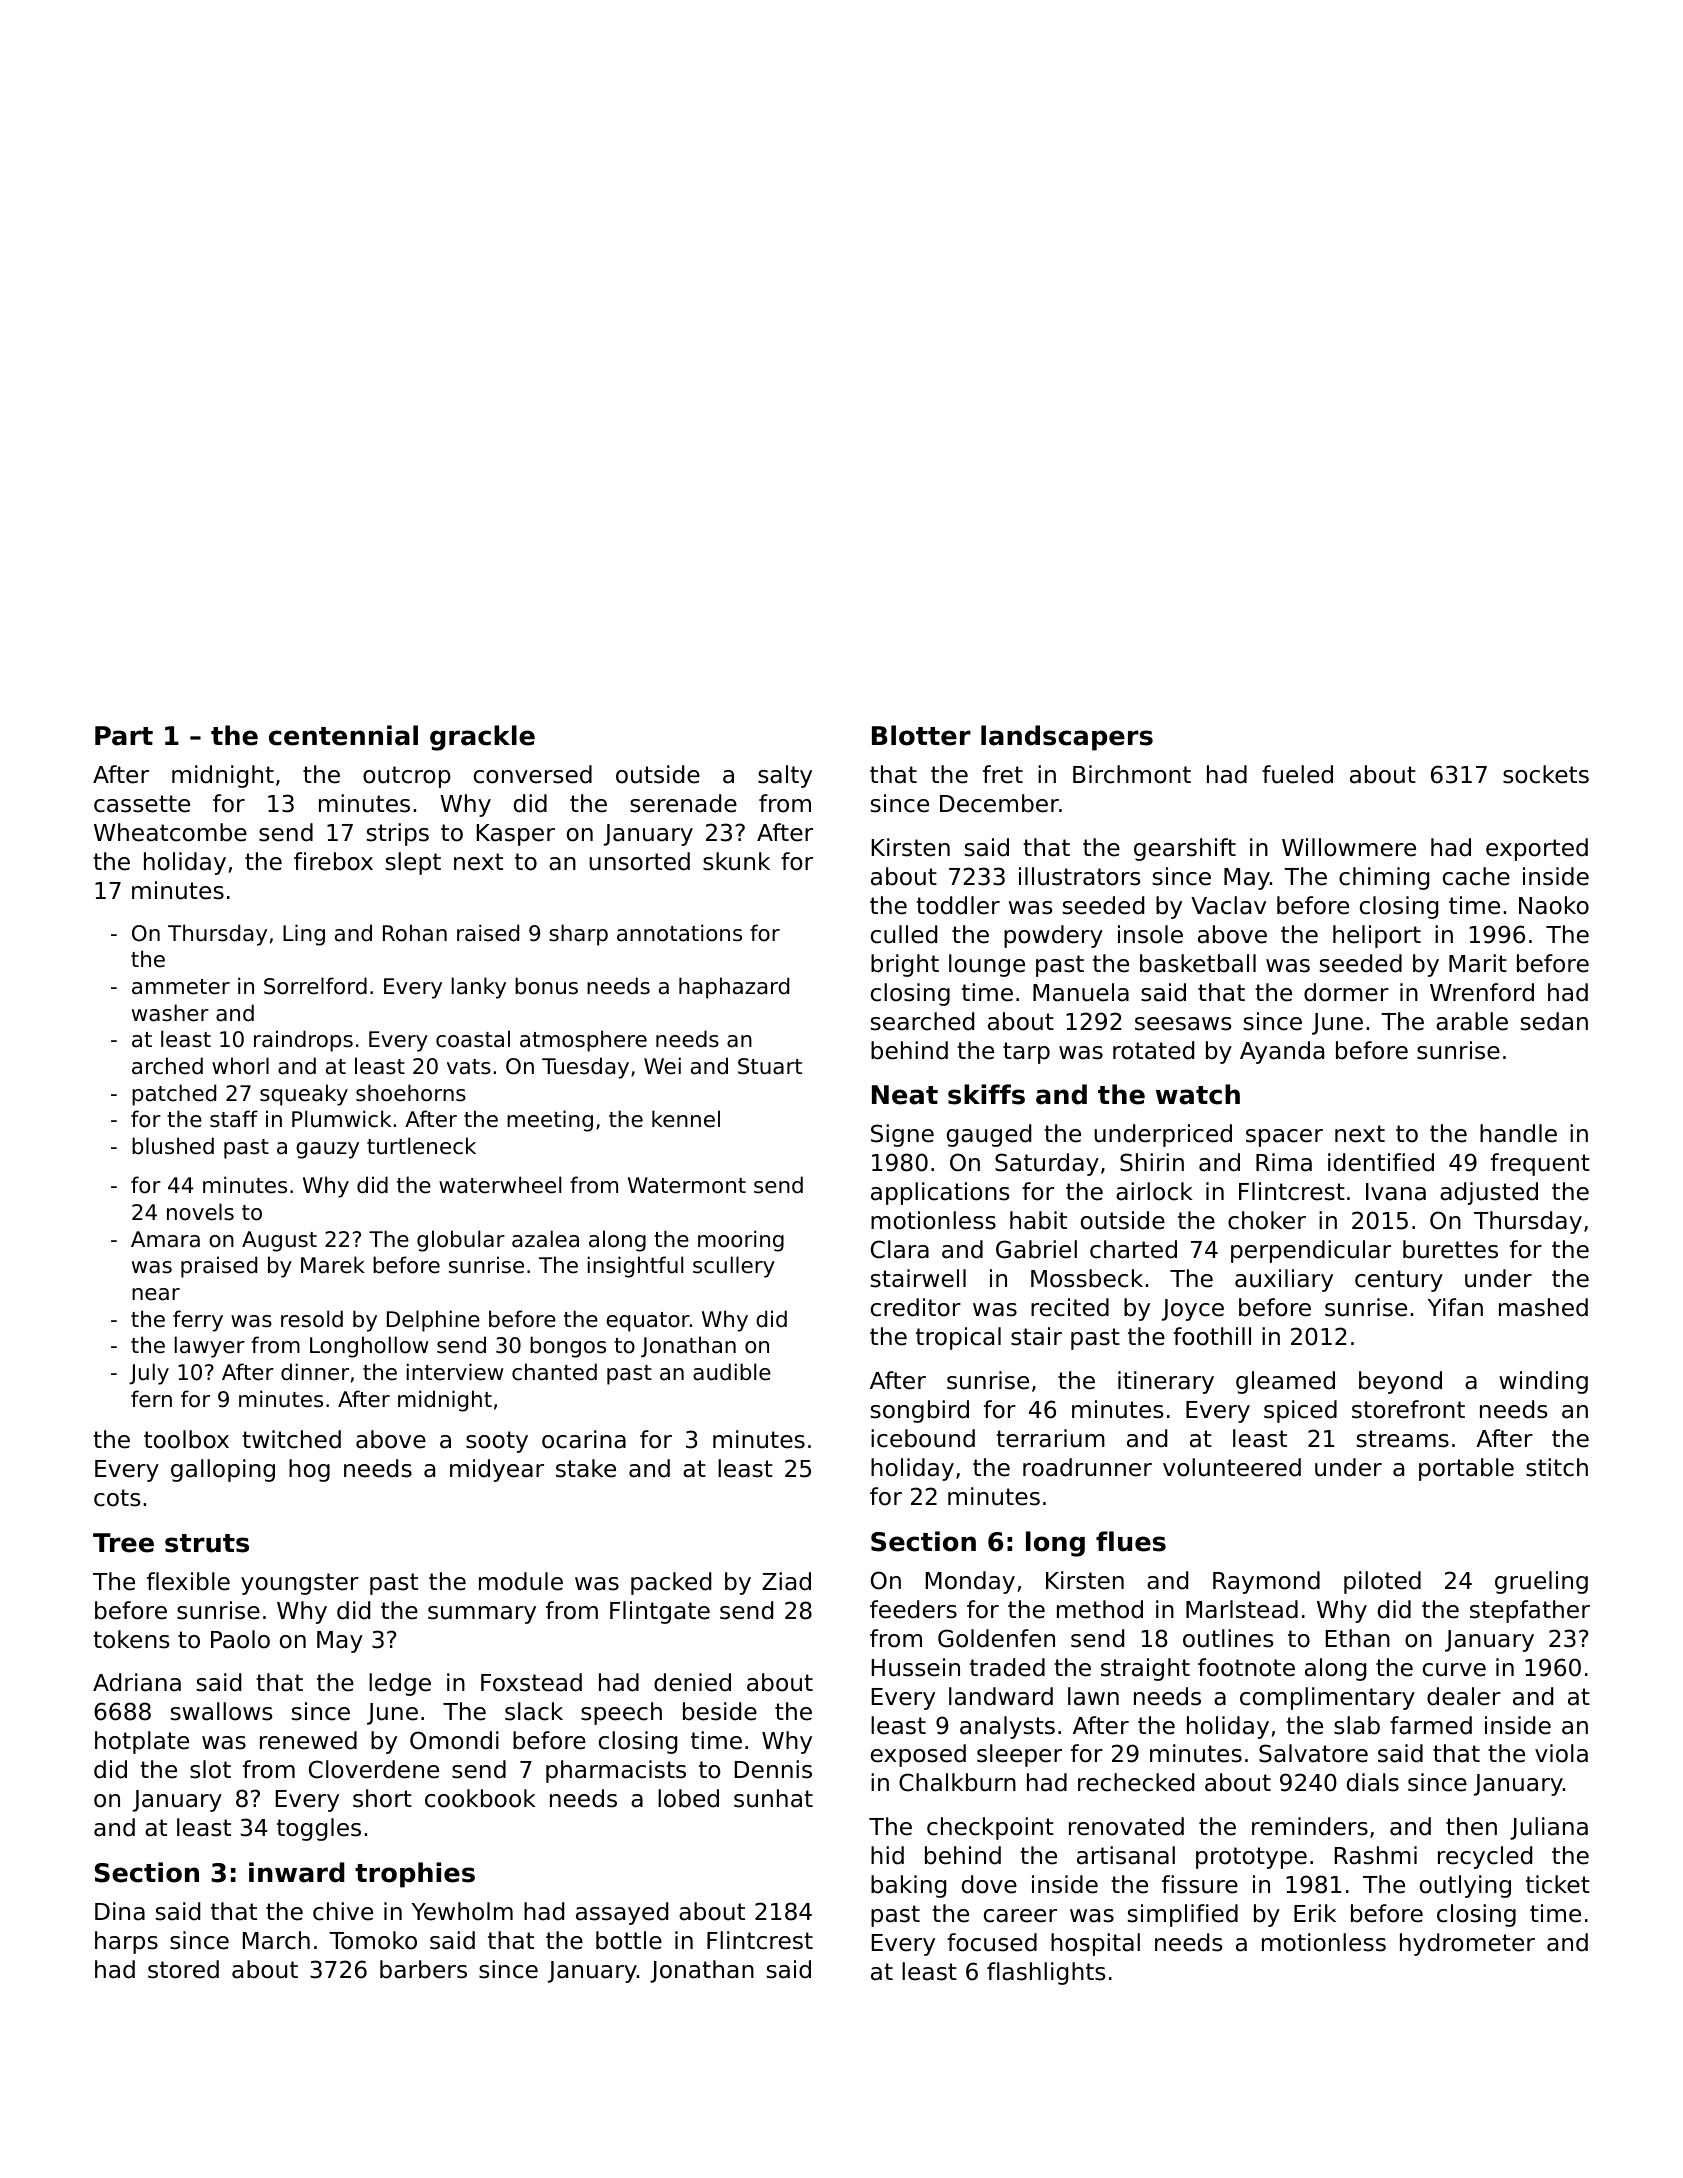 The height and width of the screenshot is (2178, 1683). What do you see at coordinates (183, 1969) in the screenshot?
I see `stored` at bounding box center [183, 1969].
